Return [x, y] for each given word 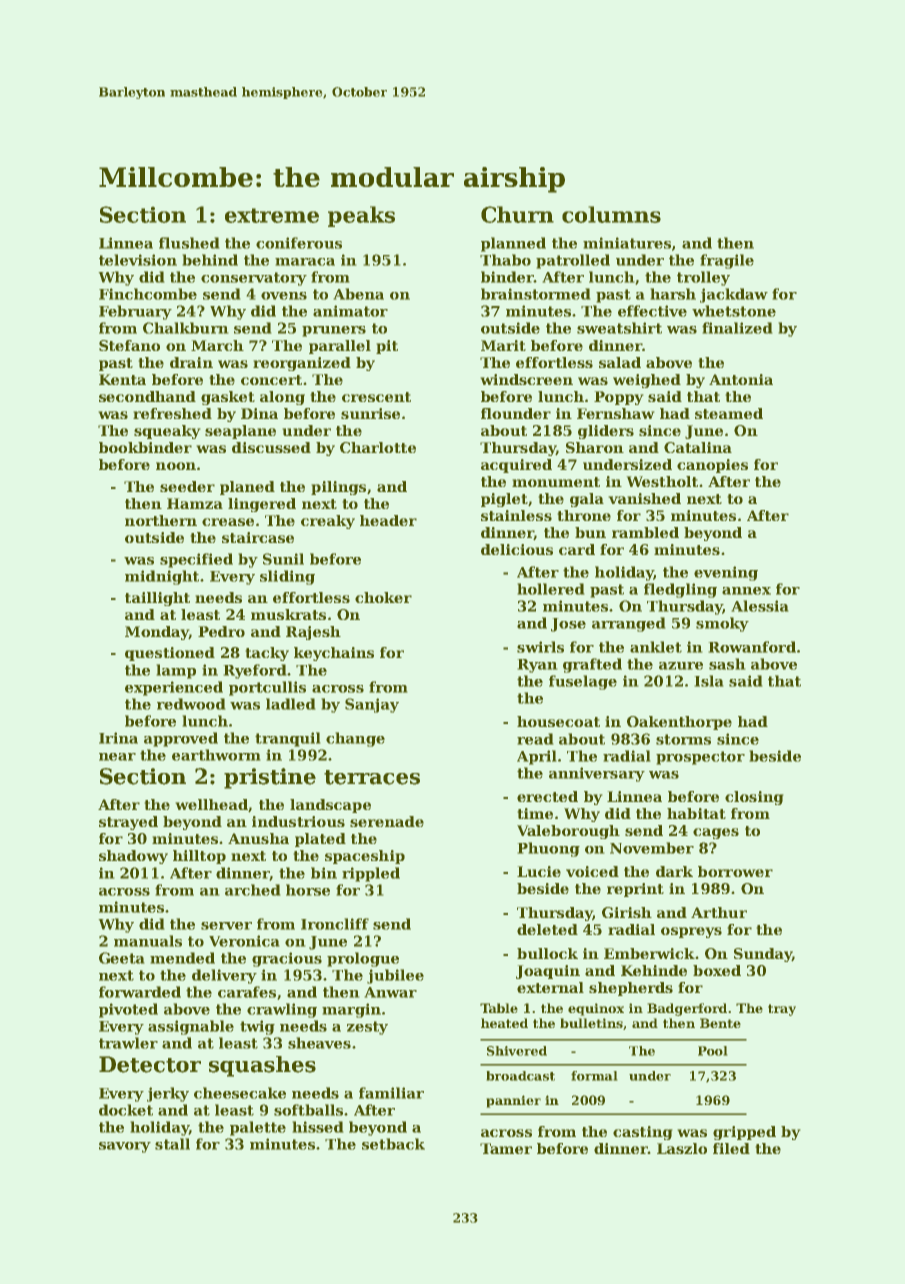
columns [611, 214]
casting [643, 1133]
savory [125, 1147]
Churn [517, 214]
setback [393, 1144]
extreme [272, 215]
